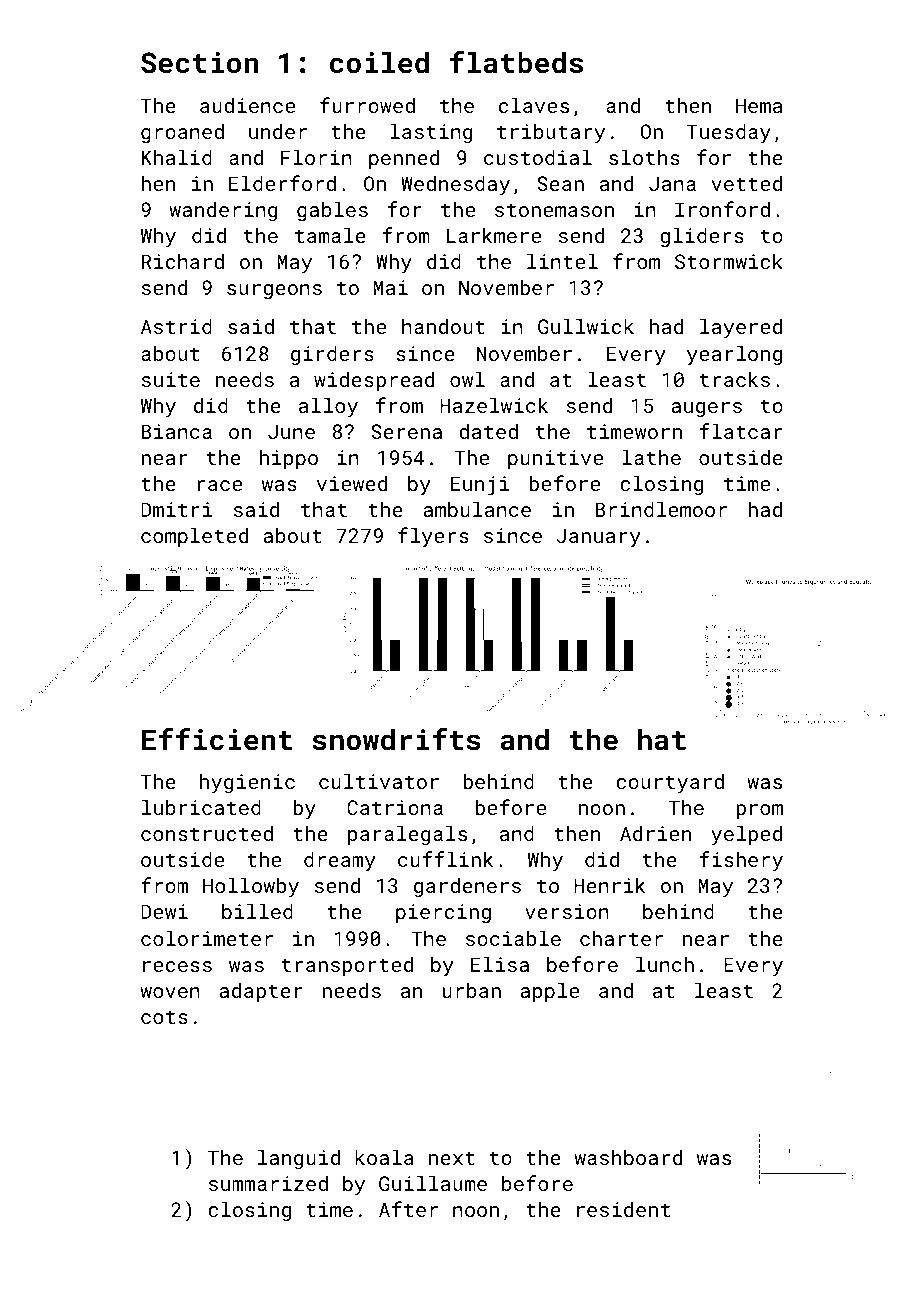  Describe the element at coordinates (397, 739) in the screenshot. I see `snowdrifts` at that location.
